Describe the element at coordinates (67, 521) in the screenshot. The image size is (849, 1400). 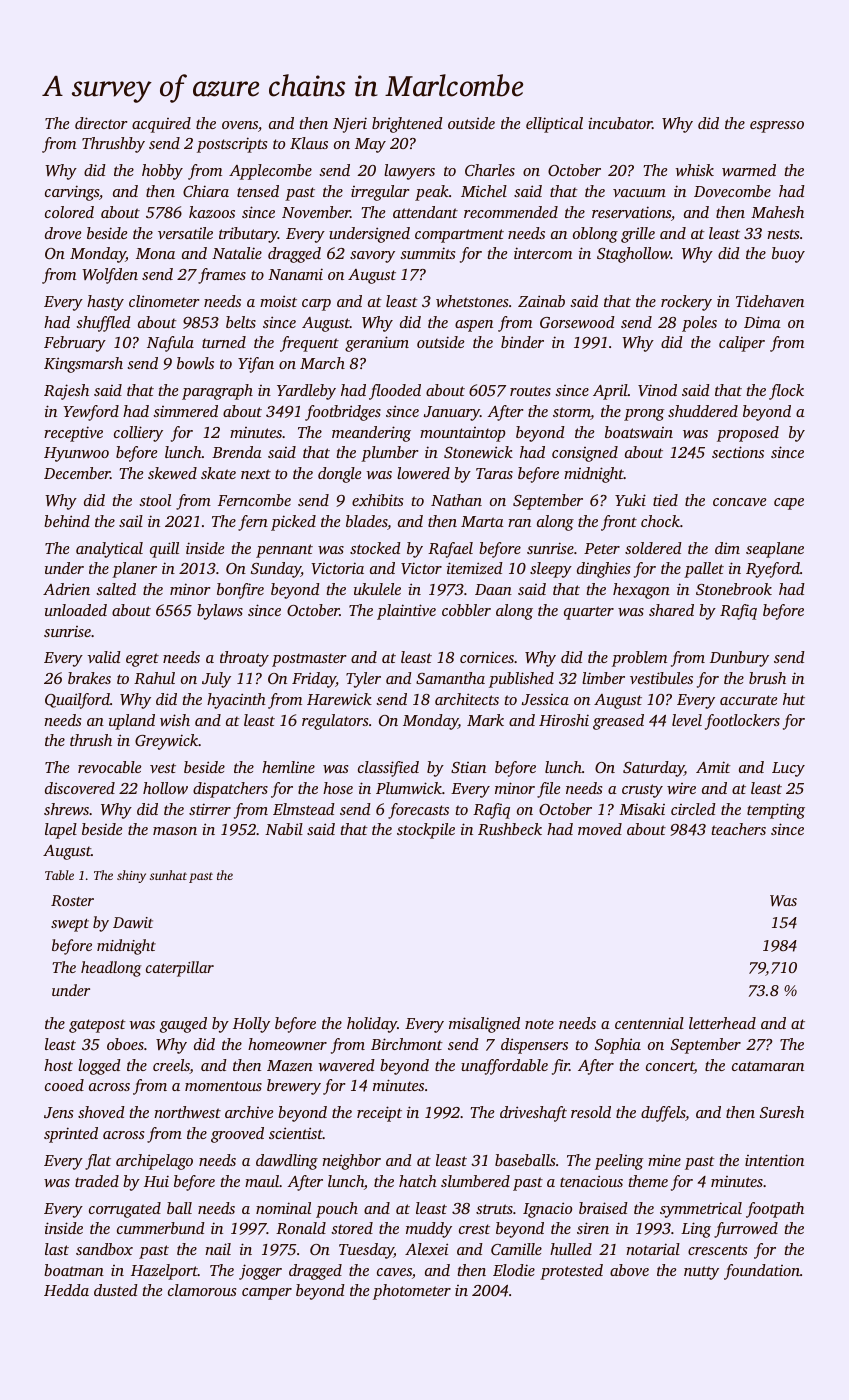
I see `behind` at that location.
